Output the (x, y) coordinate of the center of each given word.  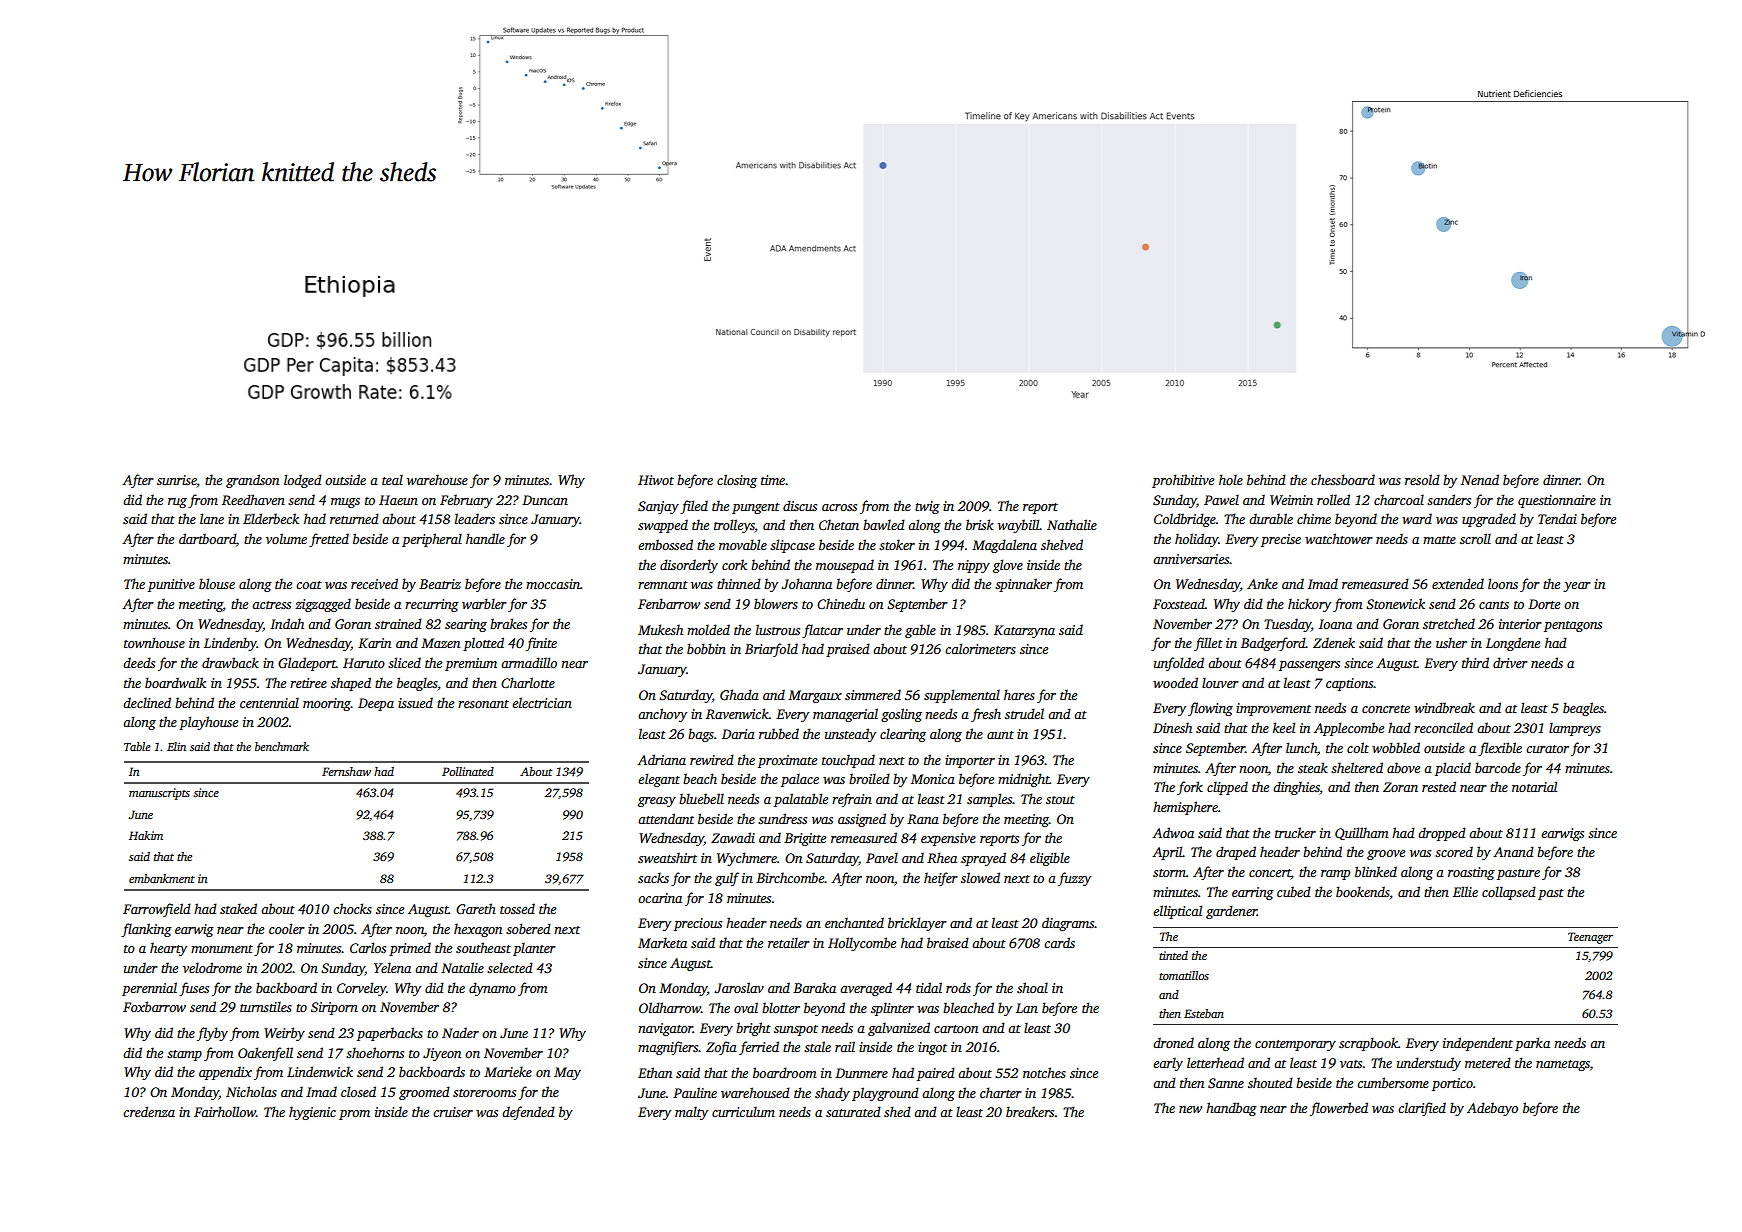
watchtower (1339, 538)
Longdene (1513, 644)
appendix (225, 1073)
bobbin (706, 648)
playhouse (208, 723)
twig (927, 507)
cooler (287, 928)
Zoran (1400, 787)
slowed (980, 877)
